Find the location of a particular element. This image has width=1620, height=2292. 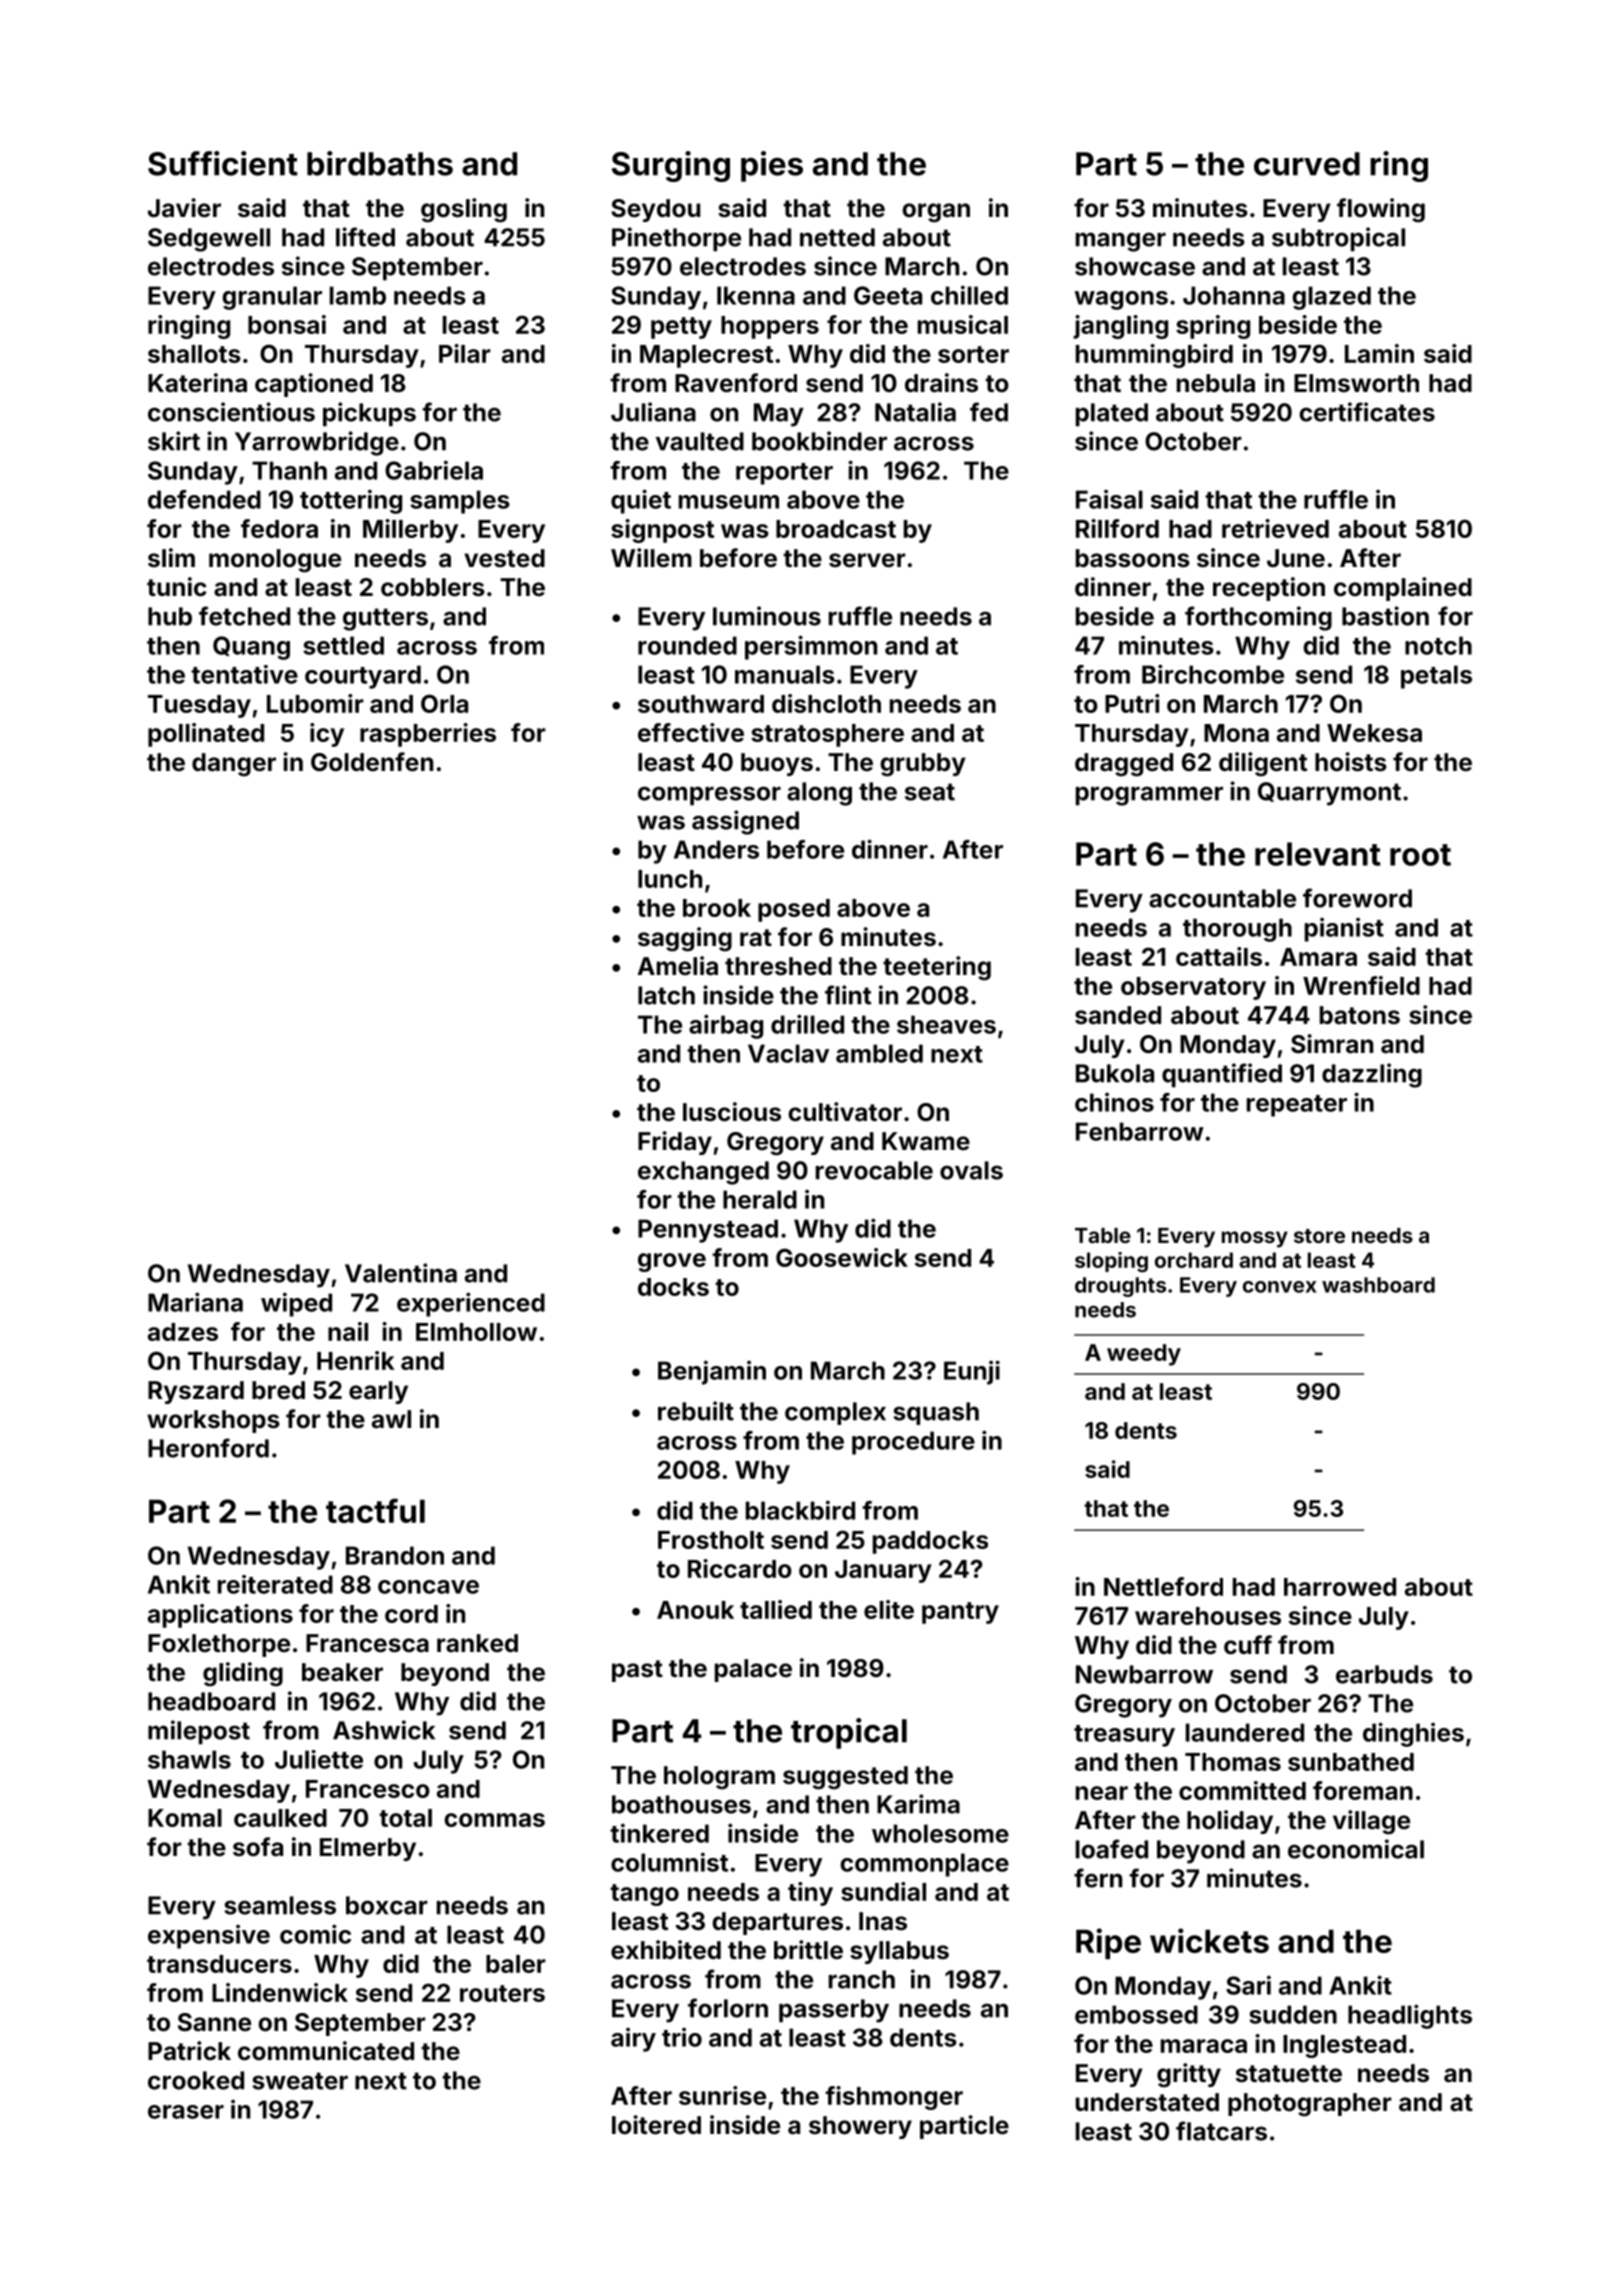

Heronford is located at coordinates (208, 1448).
